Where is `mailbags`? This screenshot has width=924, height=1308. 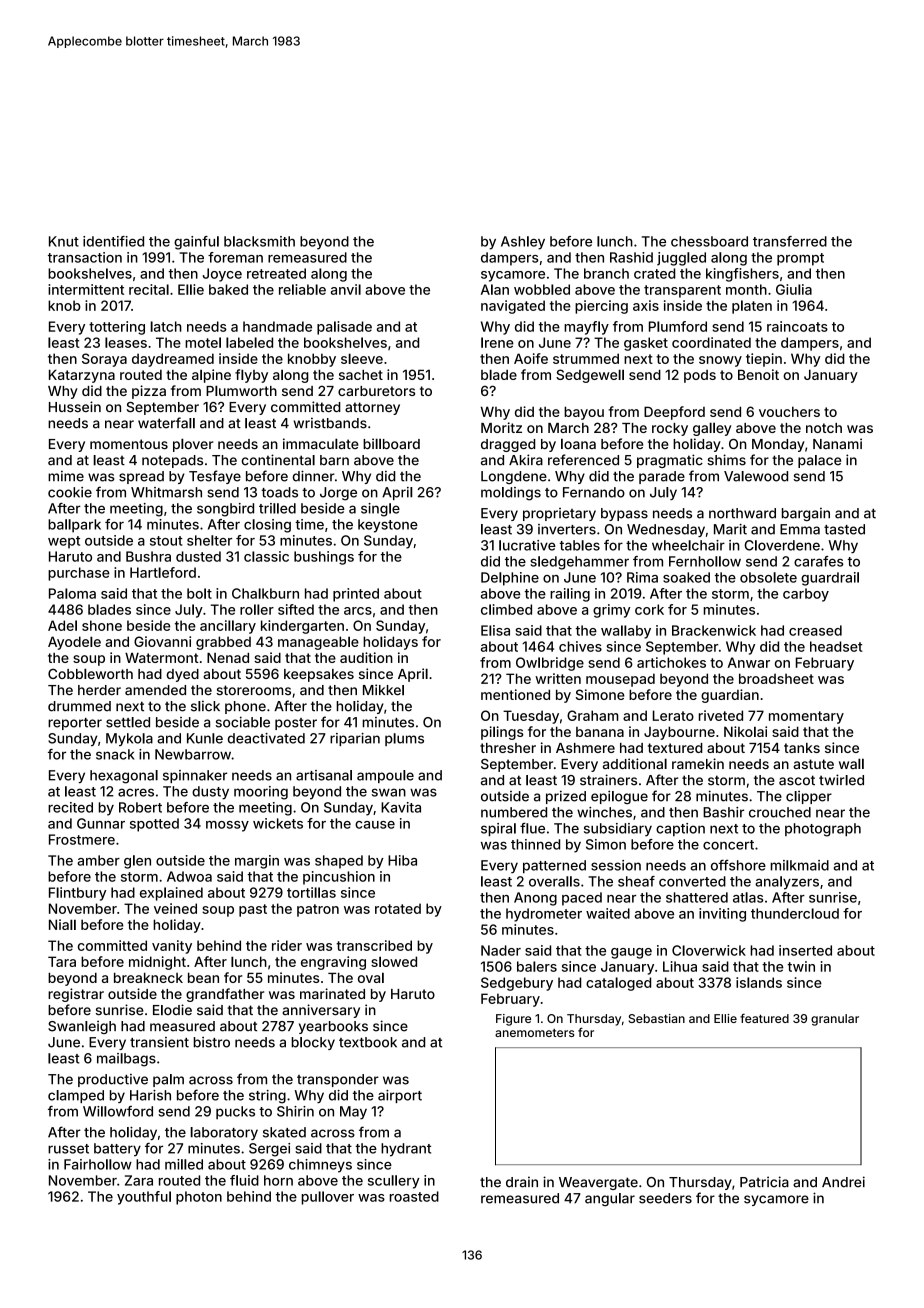
mailbags is located at coordinates (126, 1060).
